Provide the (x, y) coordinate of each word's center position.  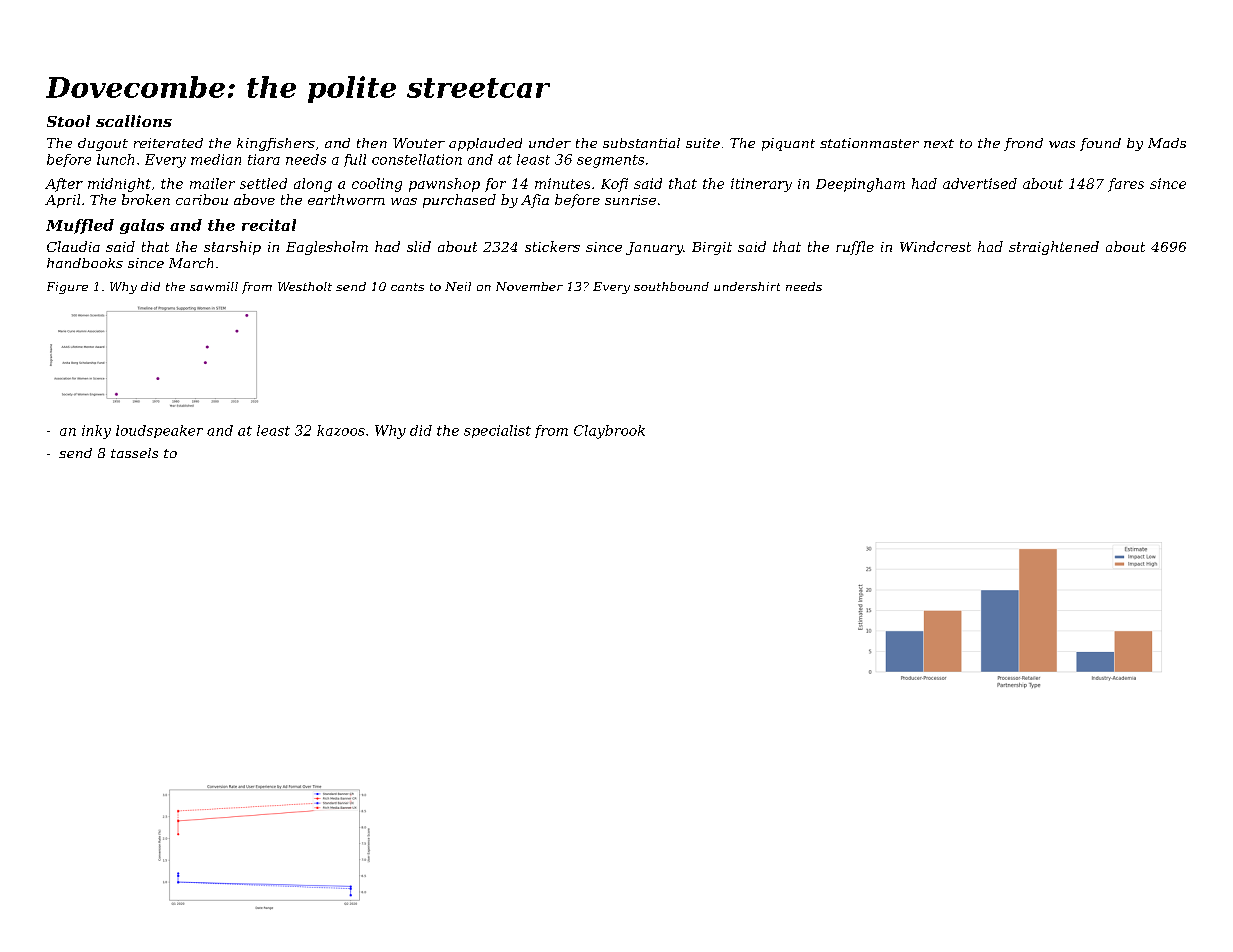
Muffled (80, 226)
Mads (1167, 143)
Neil (458, 286)
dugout (103, 144)
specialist (497, 431)
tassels (134, 453)
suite (703, 143)
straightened (1054, 248)
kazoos (341, 430)
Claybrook (609, 432)
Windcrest (935, 246)
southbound (671, 286)
